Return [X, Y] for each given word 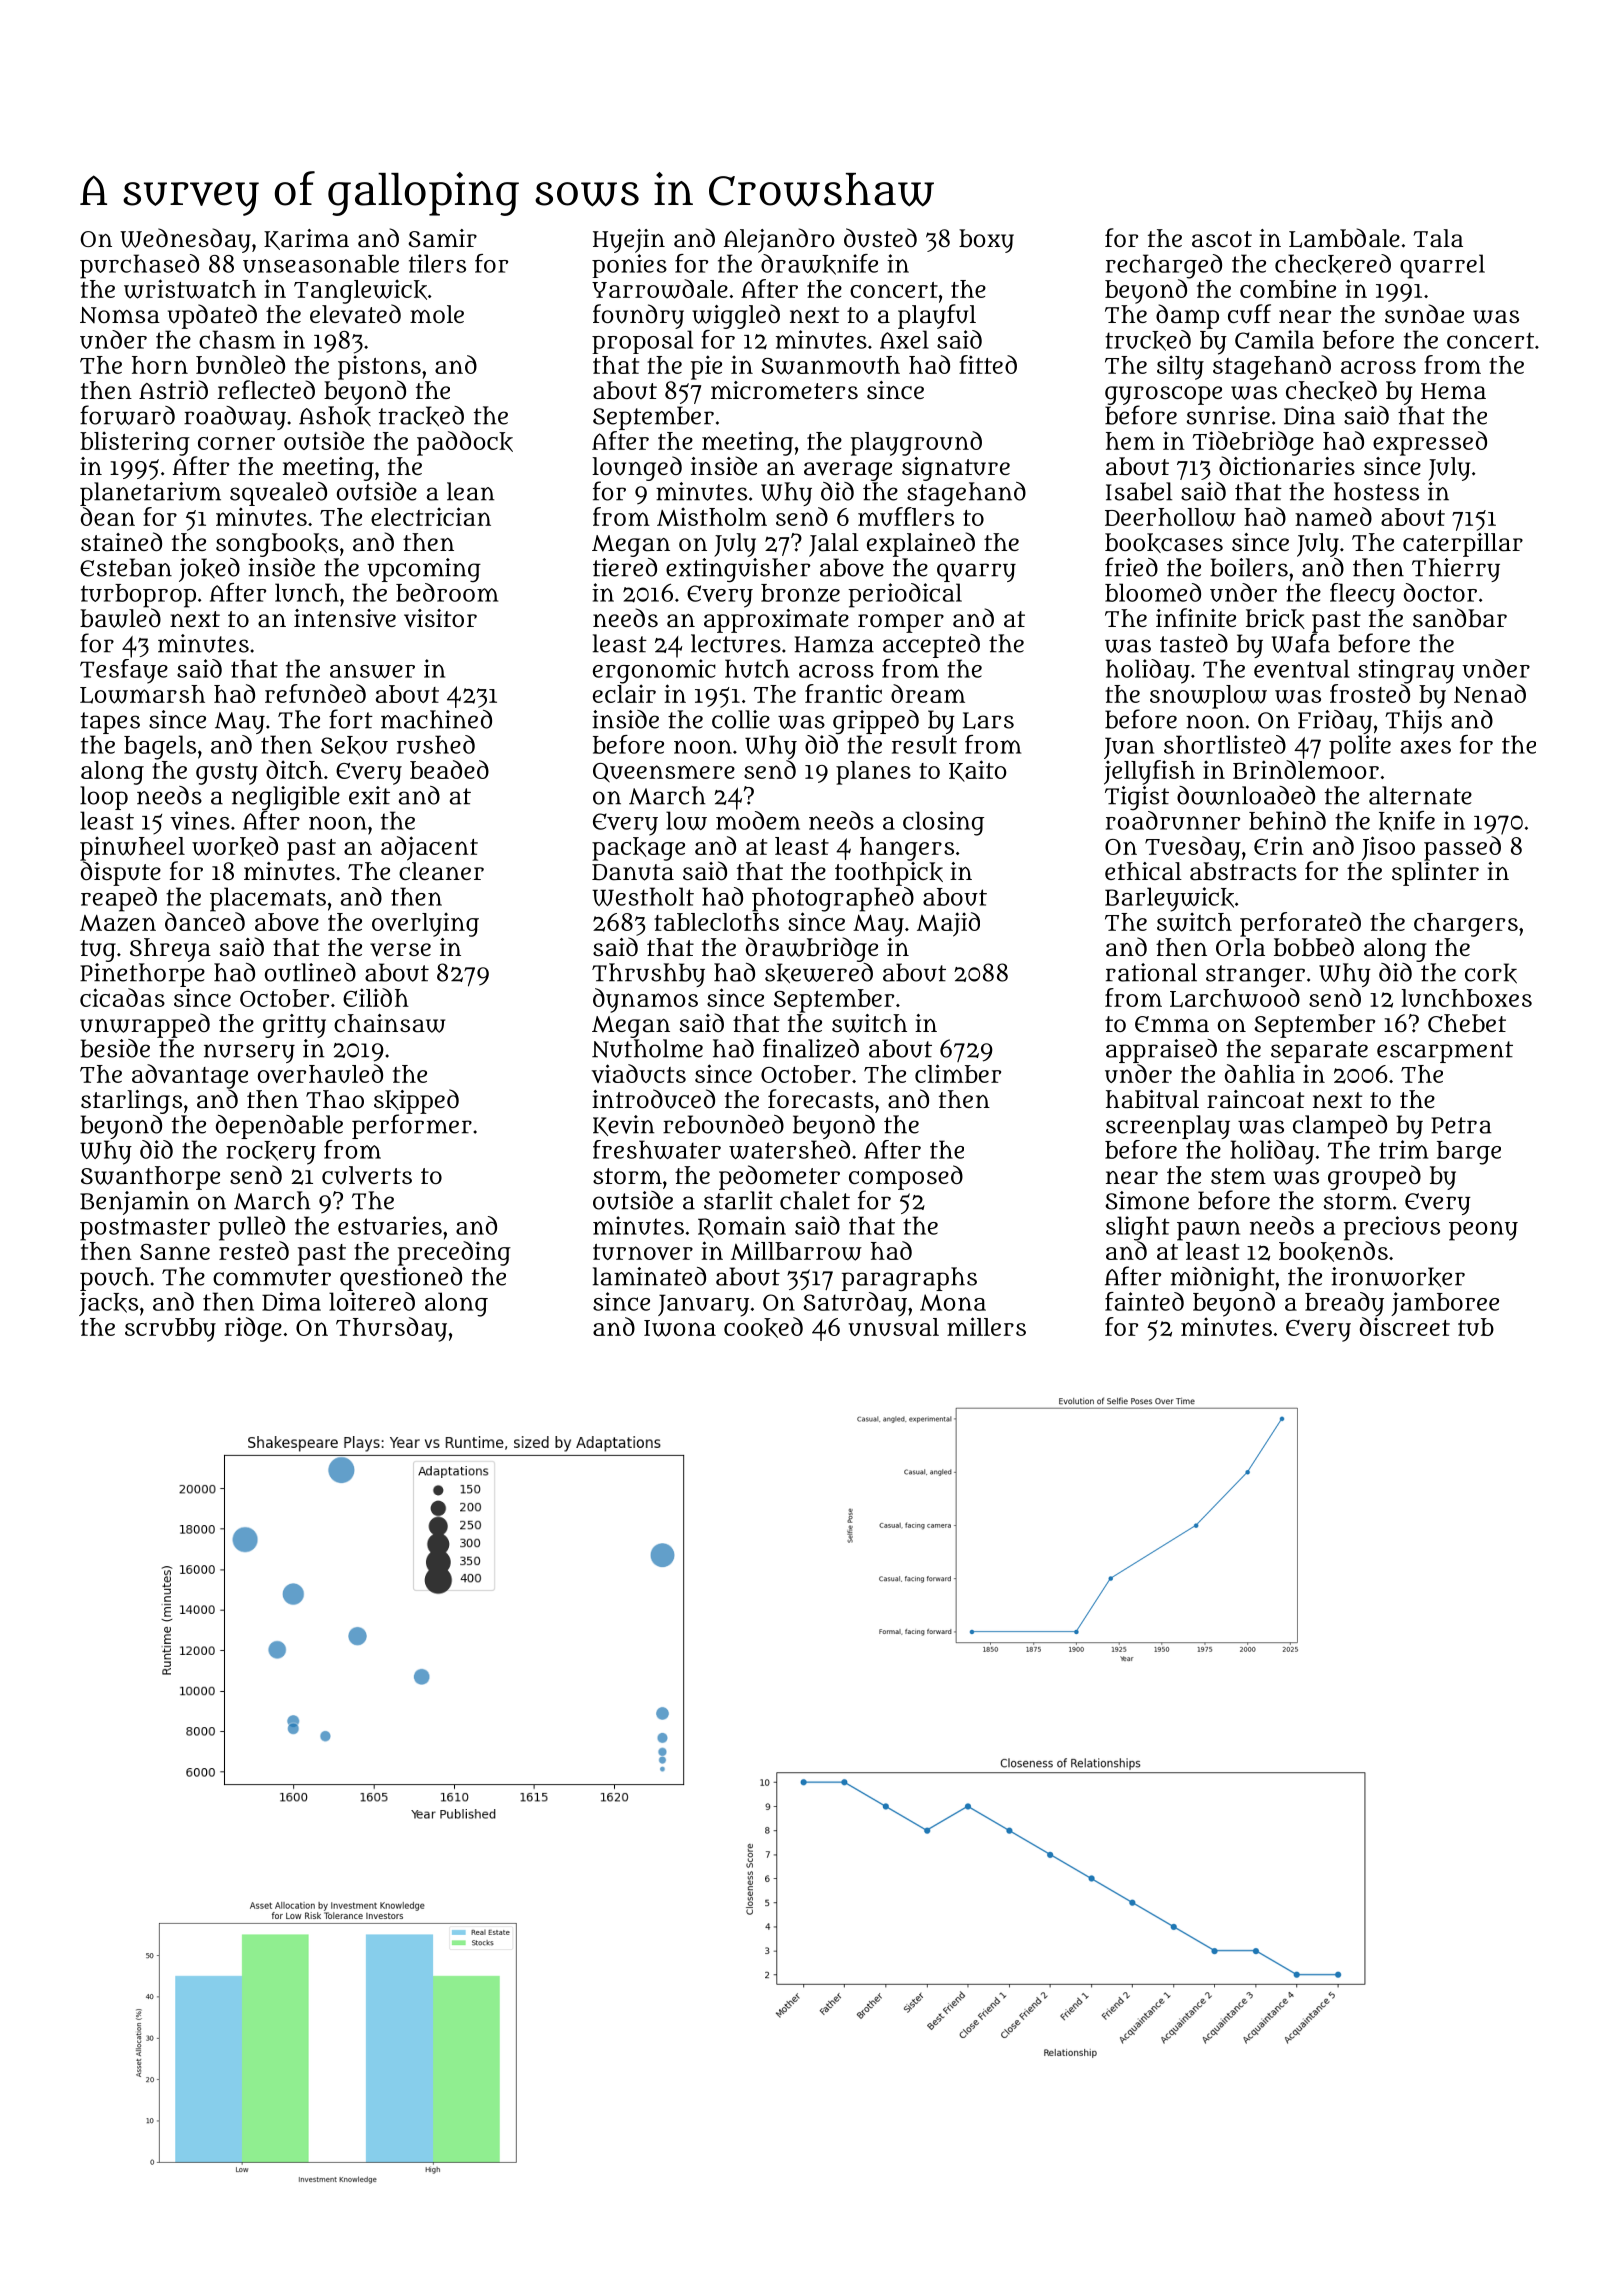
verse [400, 950]
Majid [948, 924]
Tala [1438, 238]
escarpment [1445, 1052]
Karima [306, 239]
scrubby [170, 1330]
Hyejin [629, 241]
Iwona [680, 1328]
